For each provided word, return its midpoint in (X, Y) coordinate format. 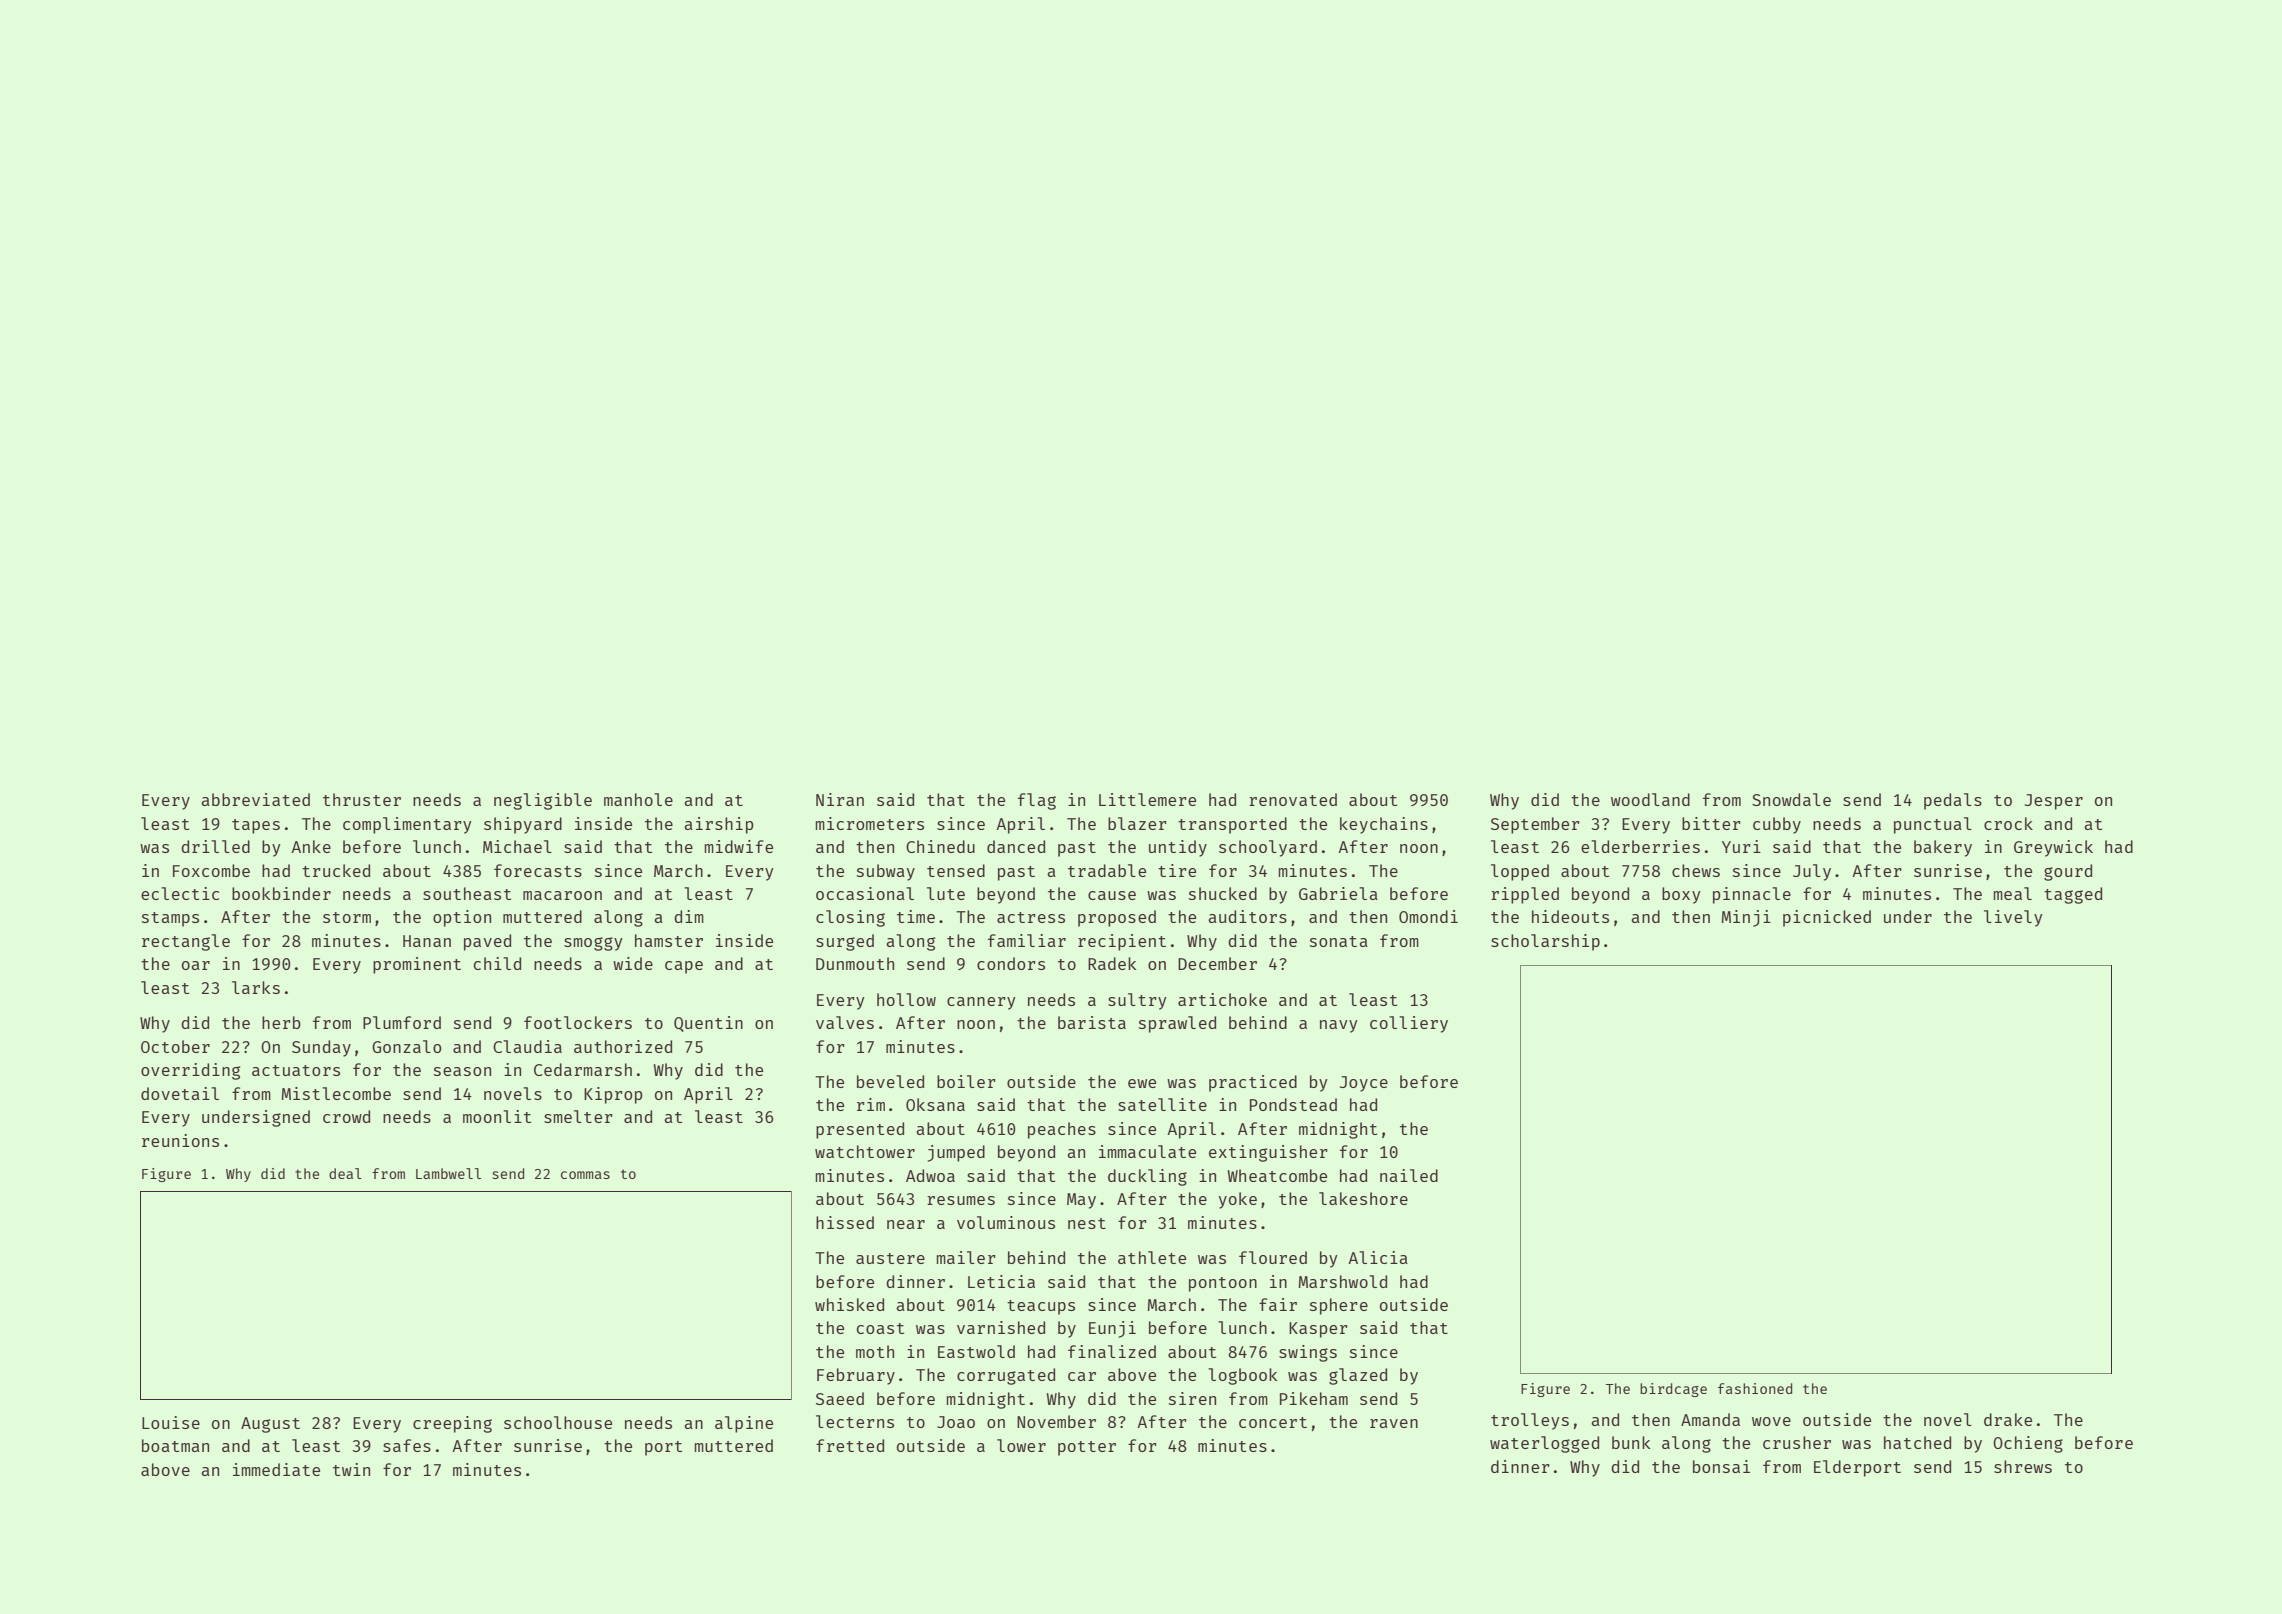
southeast (467, 893)
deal (345, 1173)
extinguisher (1268, 1153)
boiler (966, 1081)
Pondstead (1293, 1104)
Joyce (1364, 1084)
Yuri (1741, 846)
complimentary (407, 825)
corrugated (1006, 1376)
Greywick (2053, 848)
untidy (1178, 848)
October (175, 1046)
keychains (1384, 825)
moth (875, 1351)
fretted (850, 1445)
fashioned (1755, 1388)
